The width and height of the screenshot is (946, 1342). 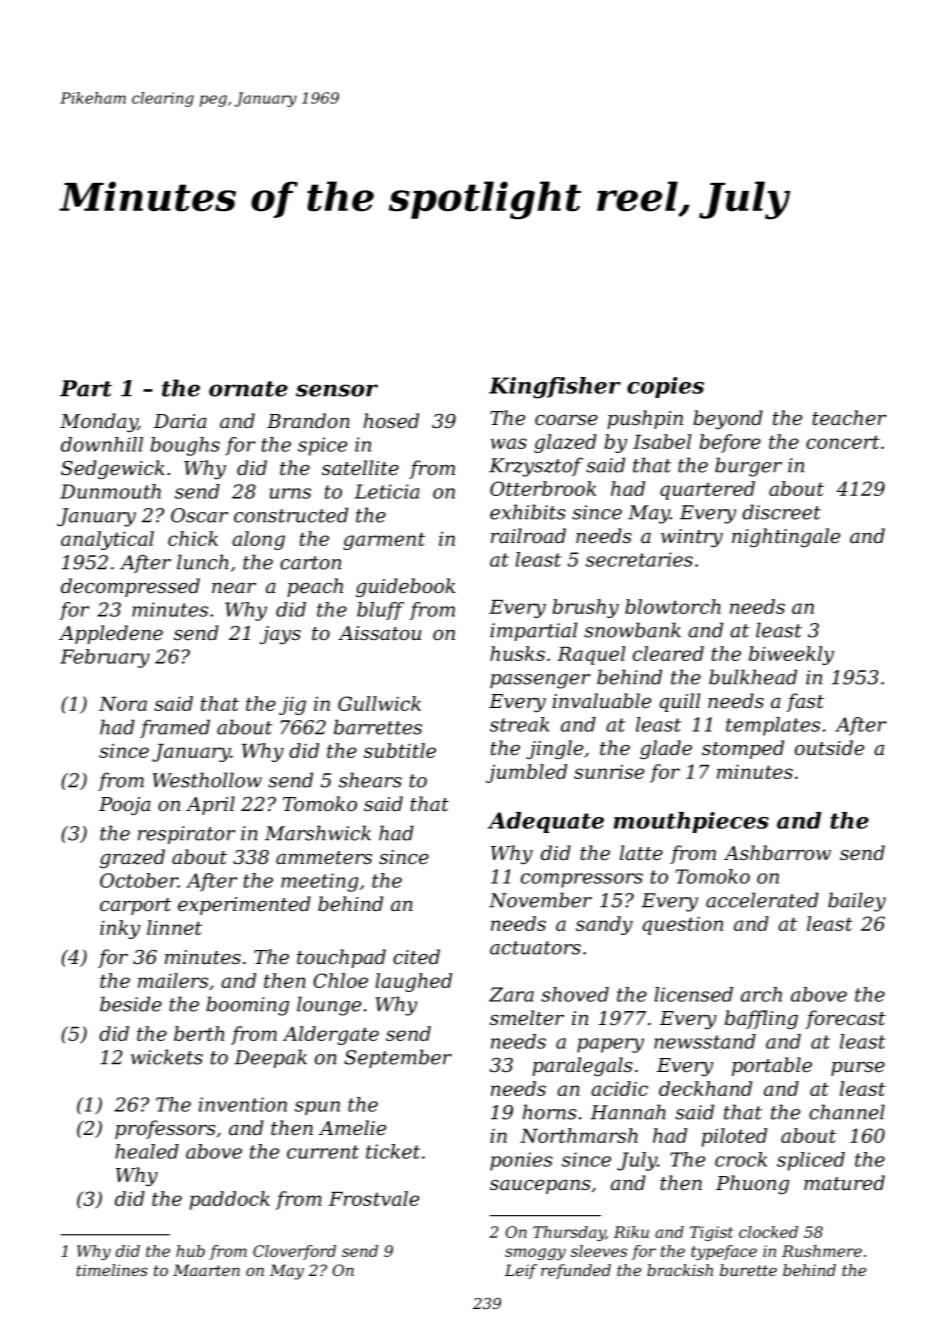 What do you see at coordinates (113, 469) in the screenshot?
I see `Sedgewick` at bounding box center [113, 469].
